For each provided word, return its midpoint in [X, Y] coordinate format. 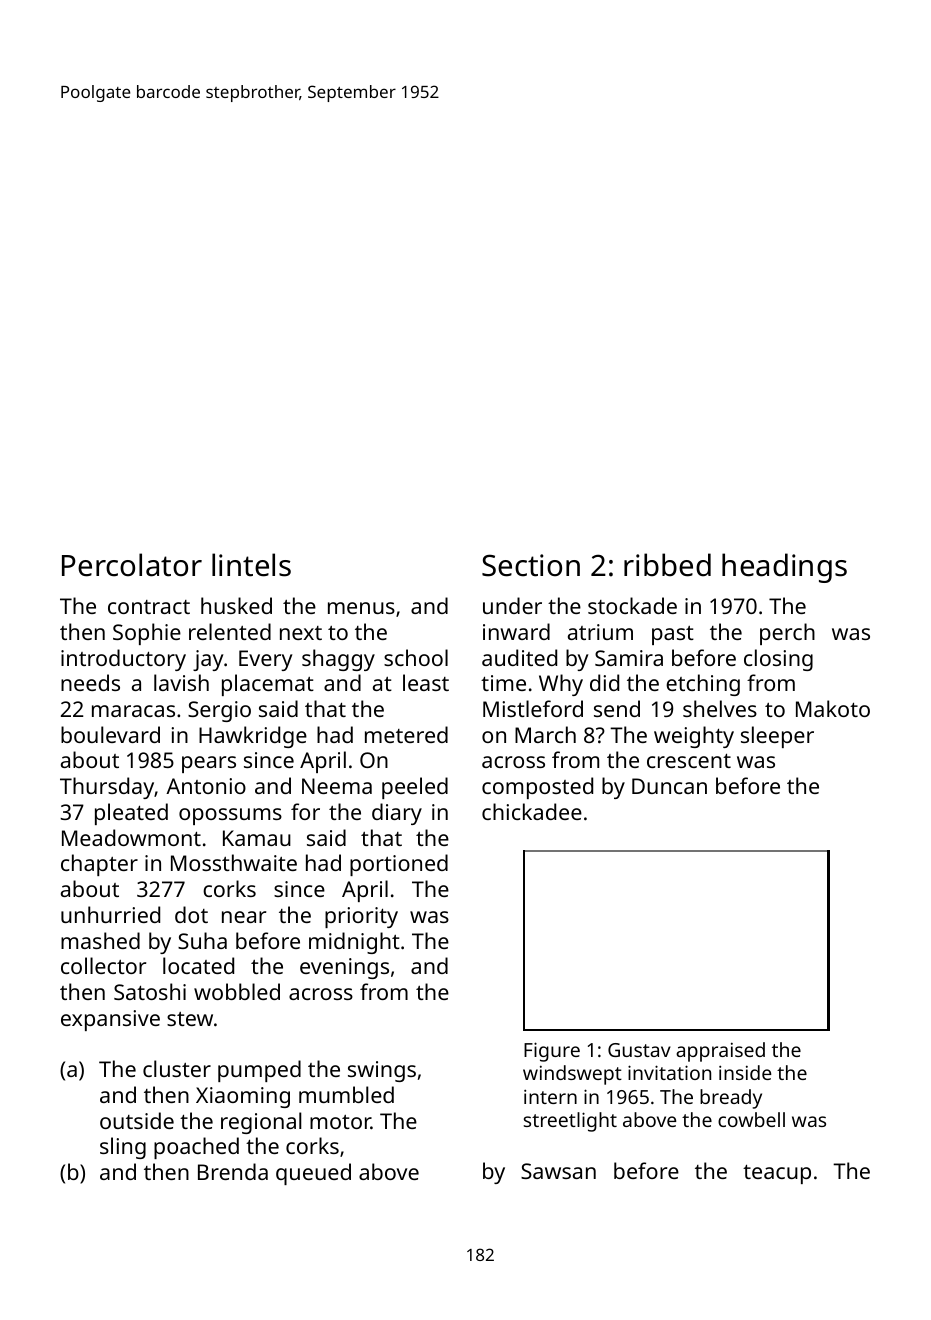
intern [550, 1096]
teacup [777, 1174]
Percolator [132, 565]
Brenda [233, 1171]
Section [531, 565]
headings [784, 568]
